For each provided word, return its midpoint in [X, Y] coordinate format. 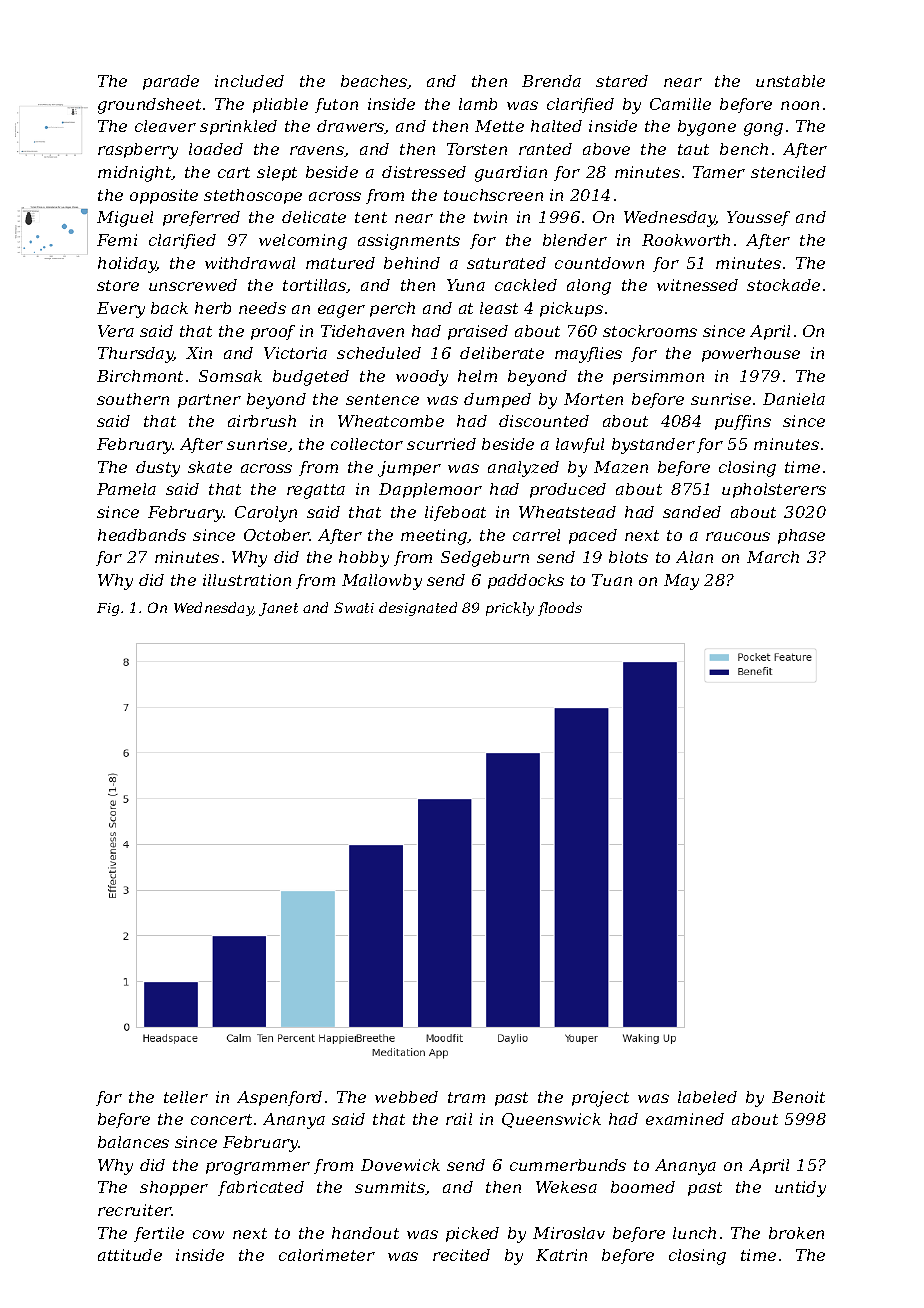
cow [208, 1234]
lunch [694, 1233]
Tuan [612, 580]
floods [560, 609]
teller [186, 1097]
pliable [280, 105]
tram [466, 1097]
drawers [351, 127]
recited [461, 1255]
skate [210, 467]
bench [744, 149]
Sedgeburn [485, 559]
